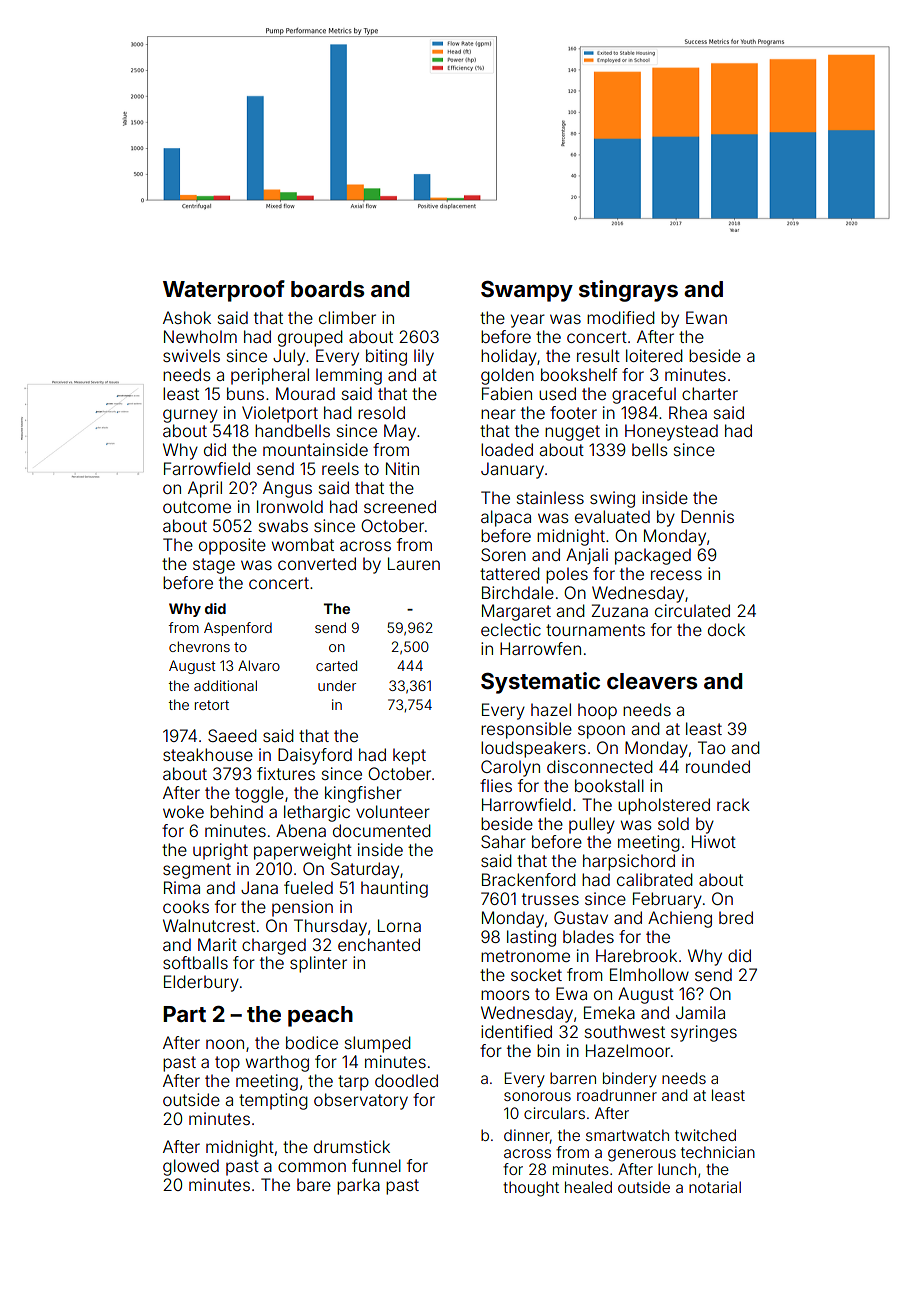 The width and height of the document is (924, 1311). Describe the element at coordinates (644, 395) in the document. I see `graceful` at that location.
